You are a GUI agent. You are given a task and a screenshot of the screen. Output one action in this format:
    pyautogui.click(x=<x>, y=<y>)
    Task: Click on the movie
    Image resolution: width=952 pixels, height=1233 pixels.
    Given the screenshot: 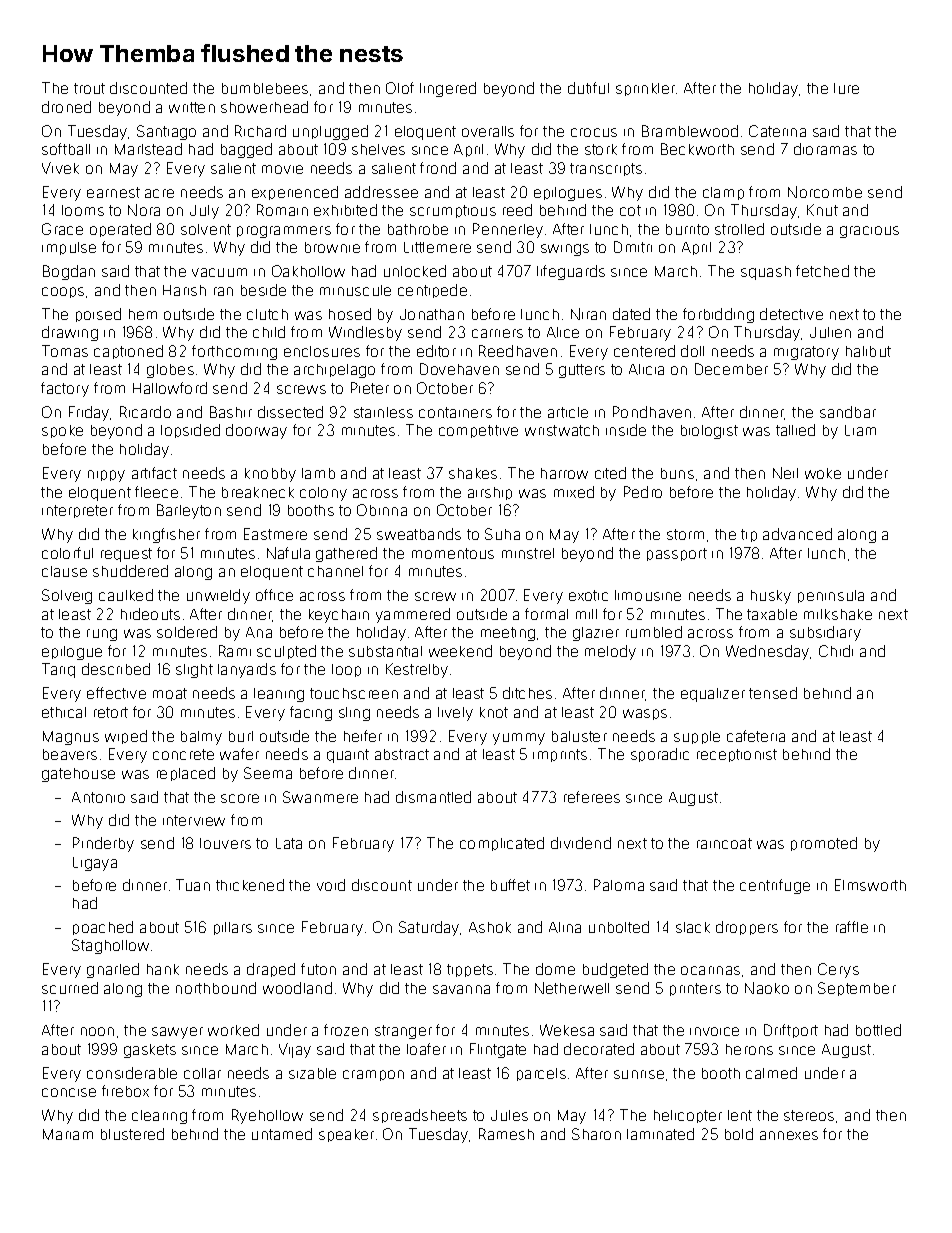 What is the action you would take?
    pyautogui.click(x=282, y=169)
